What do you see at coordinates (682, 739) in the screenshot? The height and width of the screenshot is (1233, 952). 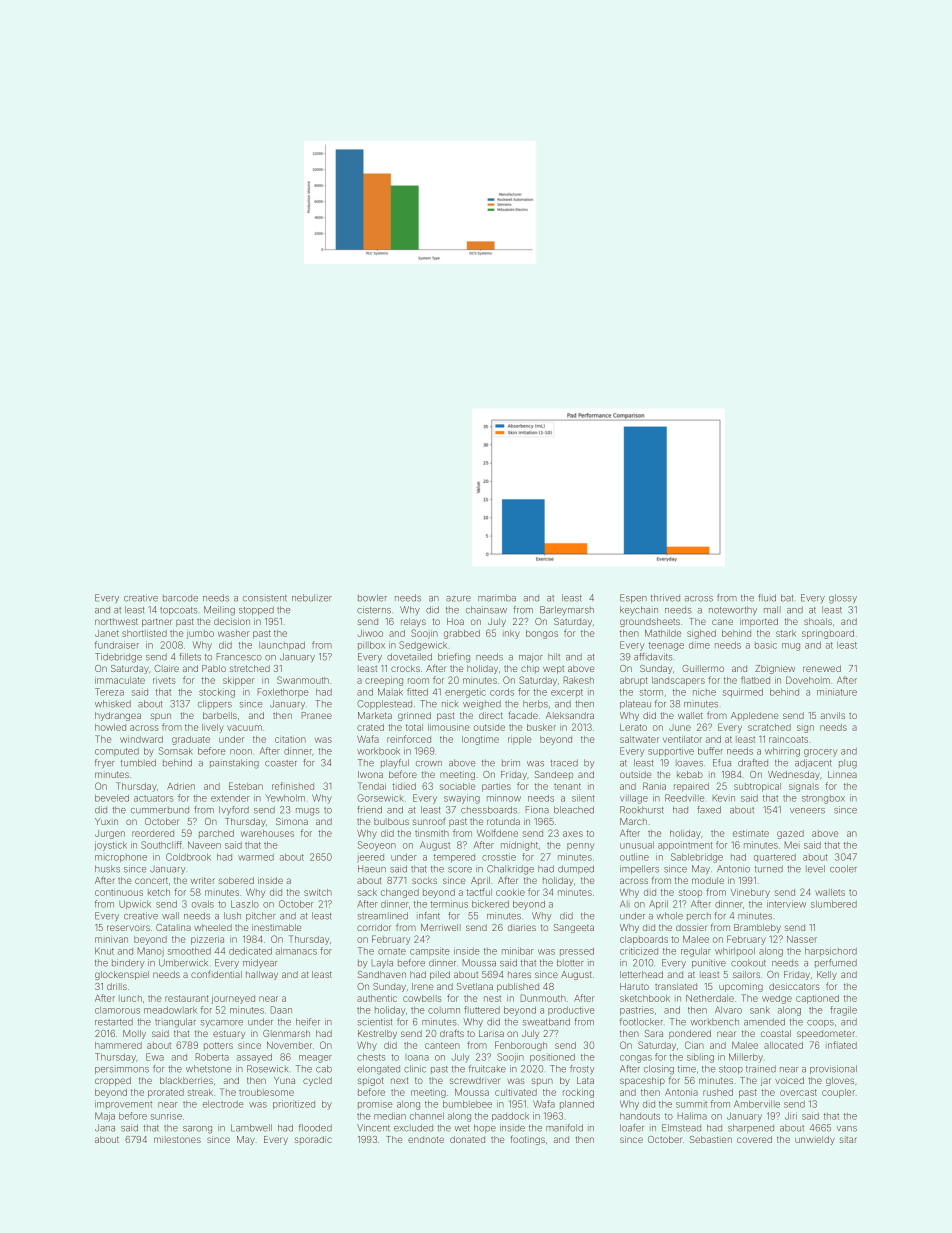 I see `ventilator` at bounding box center [682, 739].
